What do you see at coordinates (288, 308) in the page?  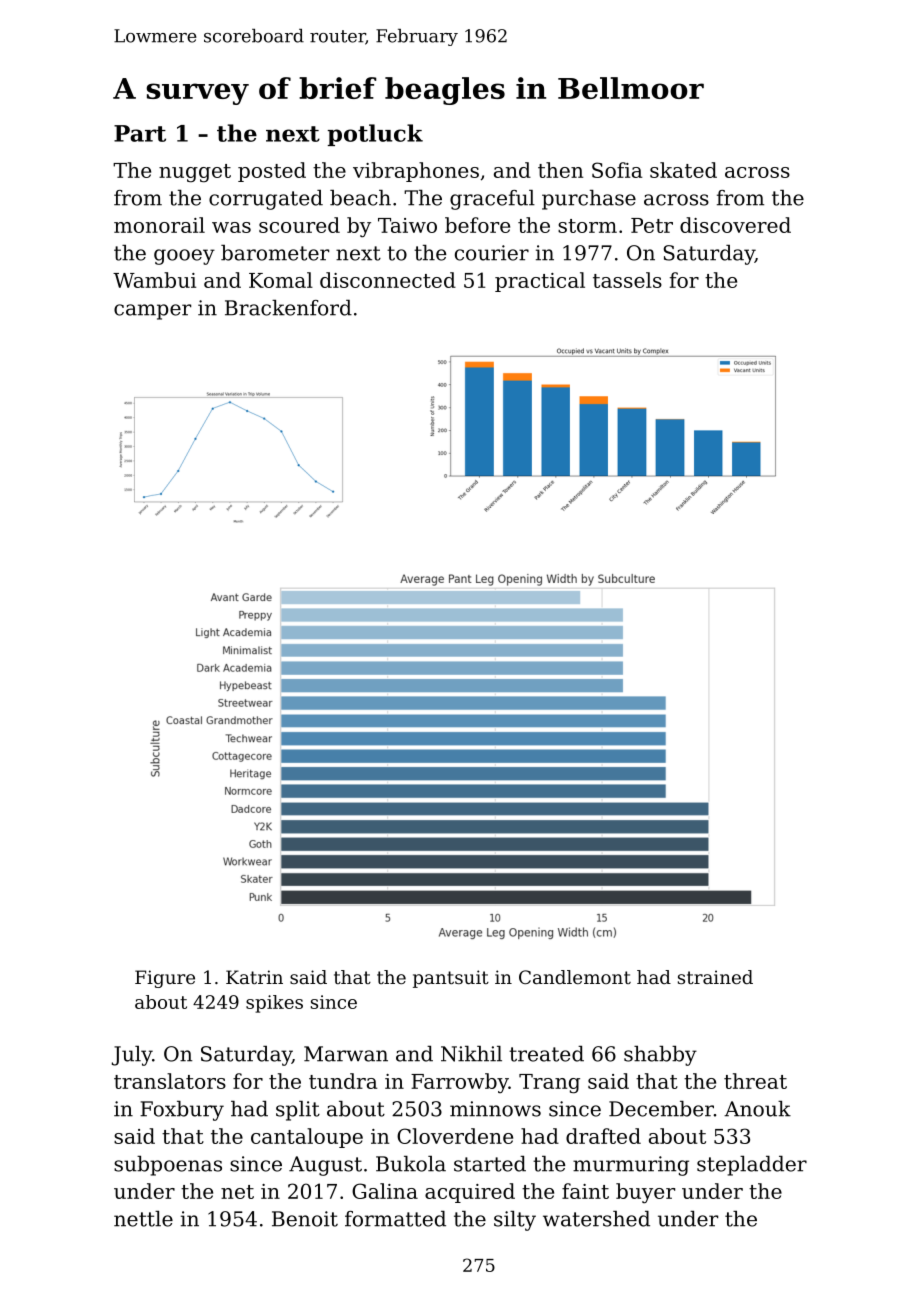 I see `Brackenford` at bounding box center [288, 308].
